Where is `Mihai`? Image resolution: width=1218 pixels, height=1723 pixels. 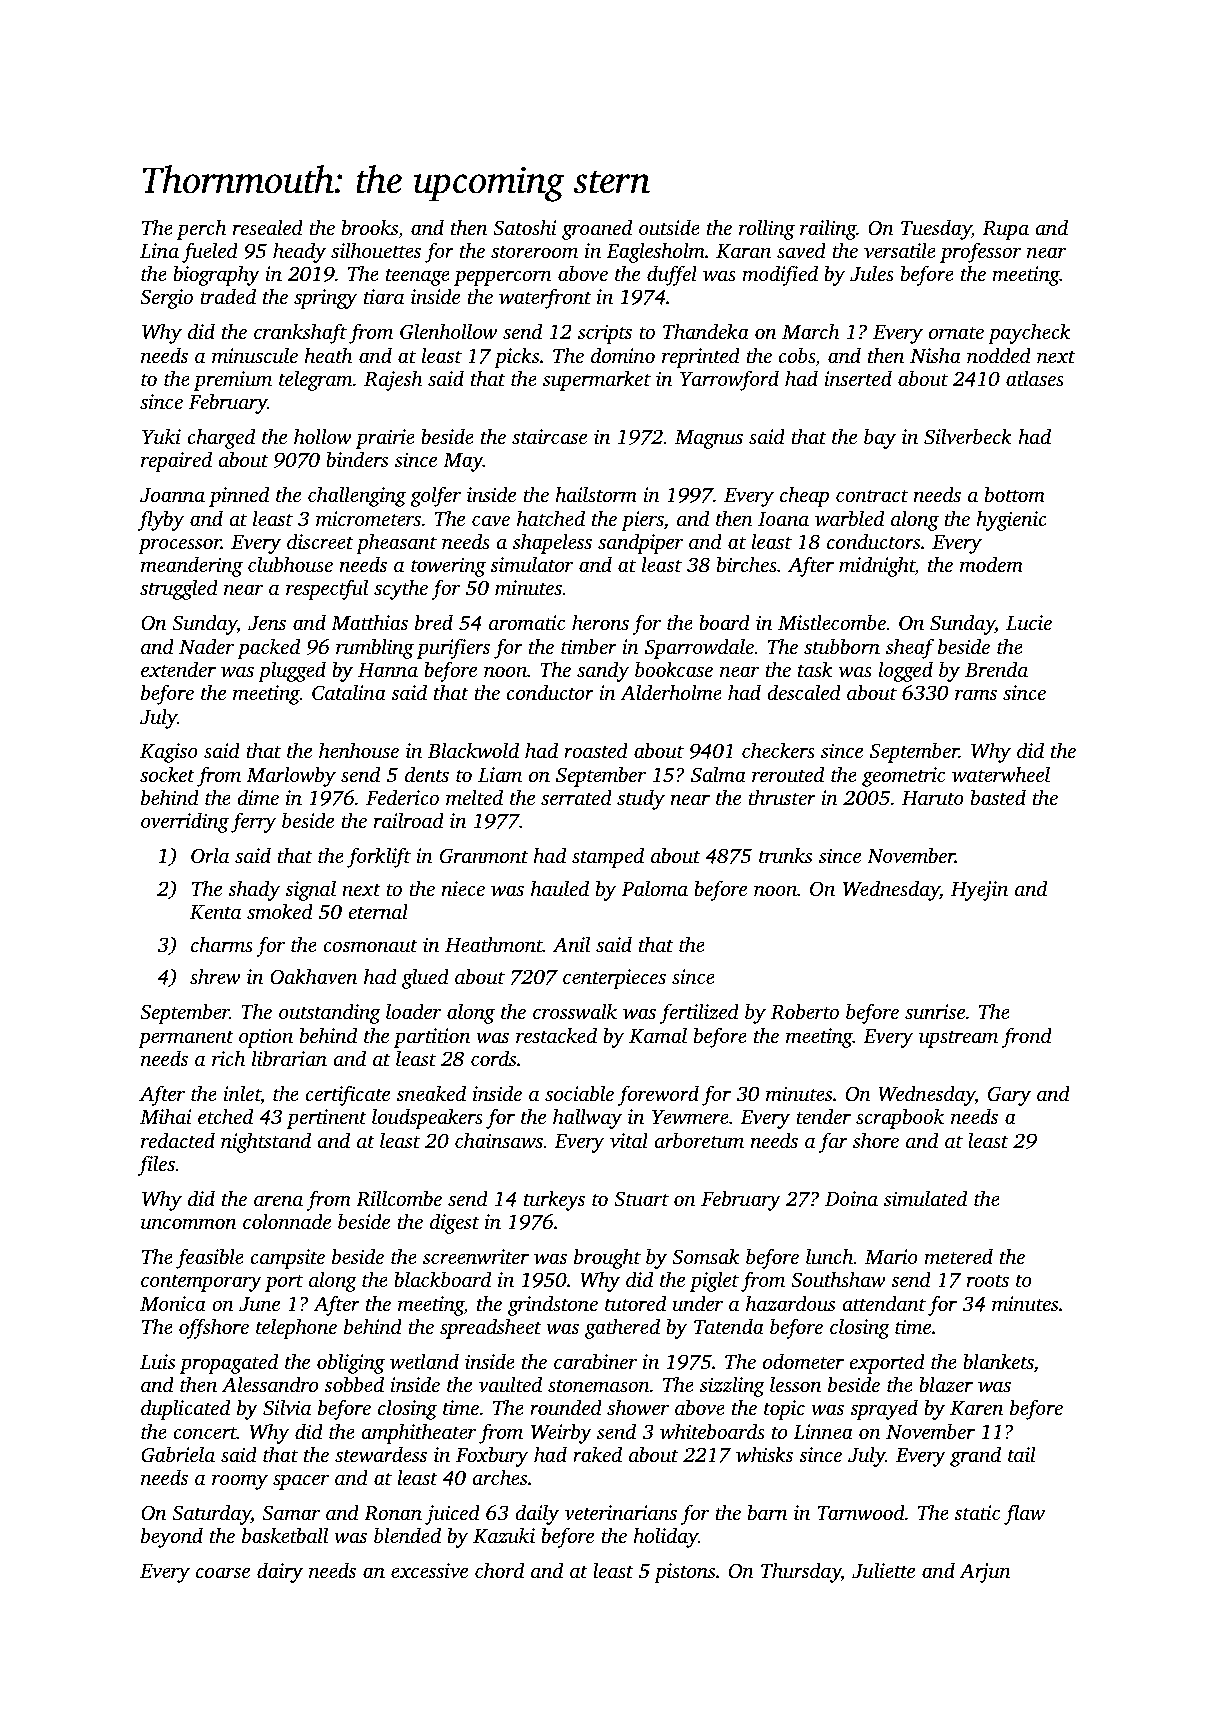 Mihai is located at coordinates (166, 1116).
